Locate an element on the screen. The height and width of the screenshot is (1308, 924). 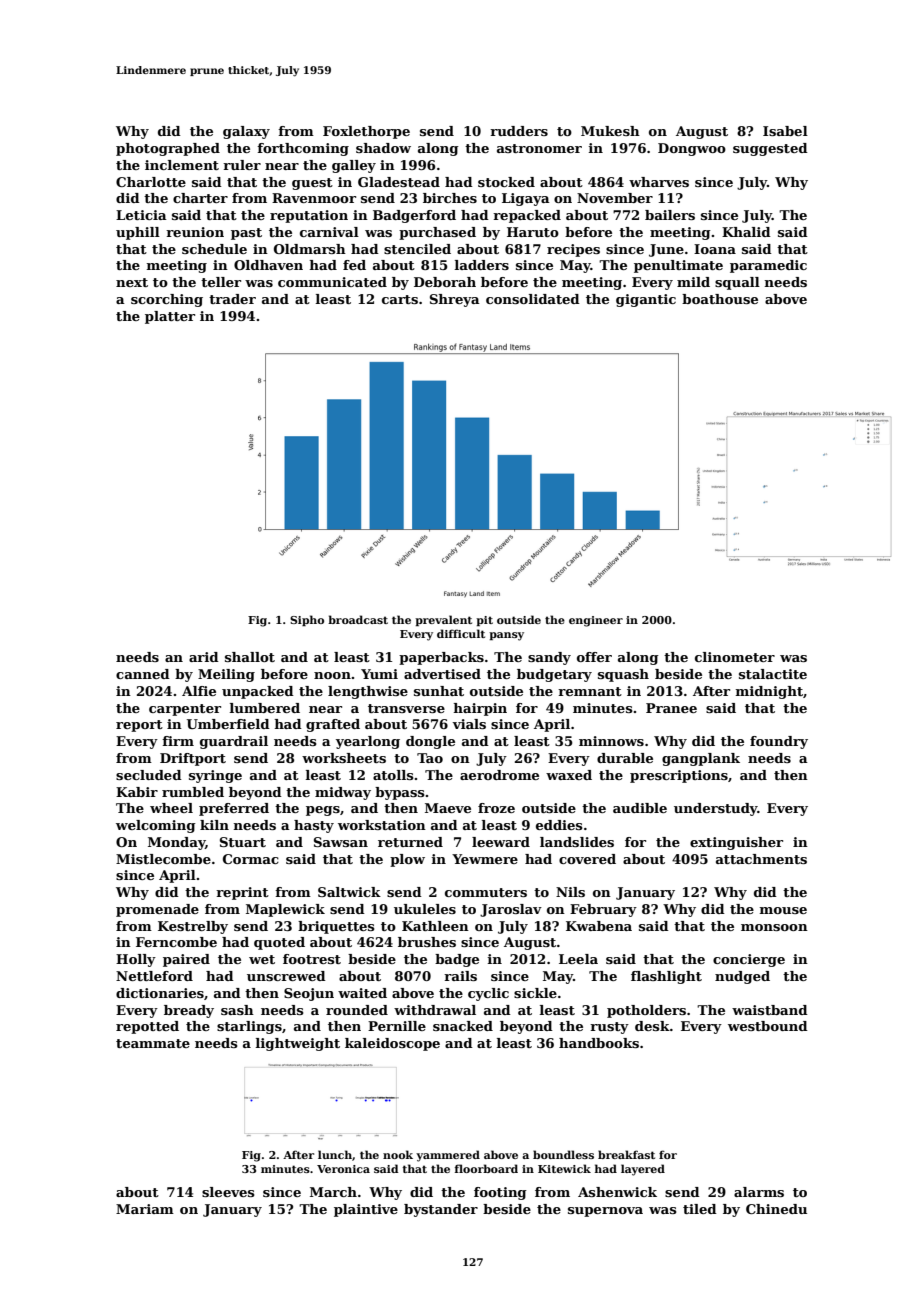
arid is located at coordinates (204, 657).
